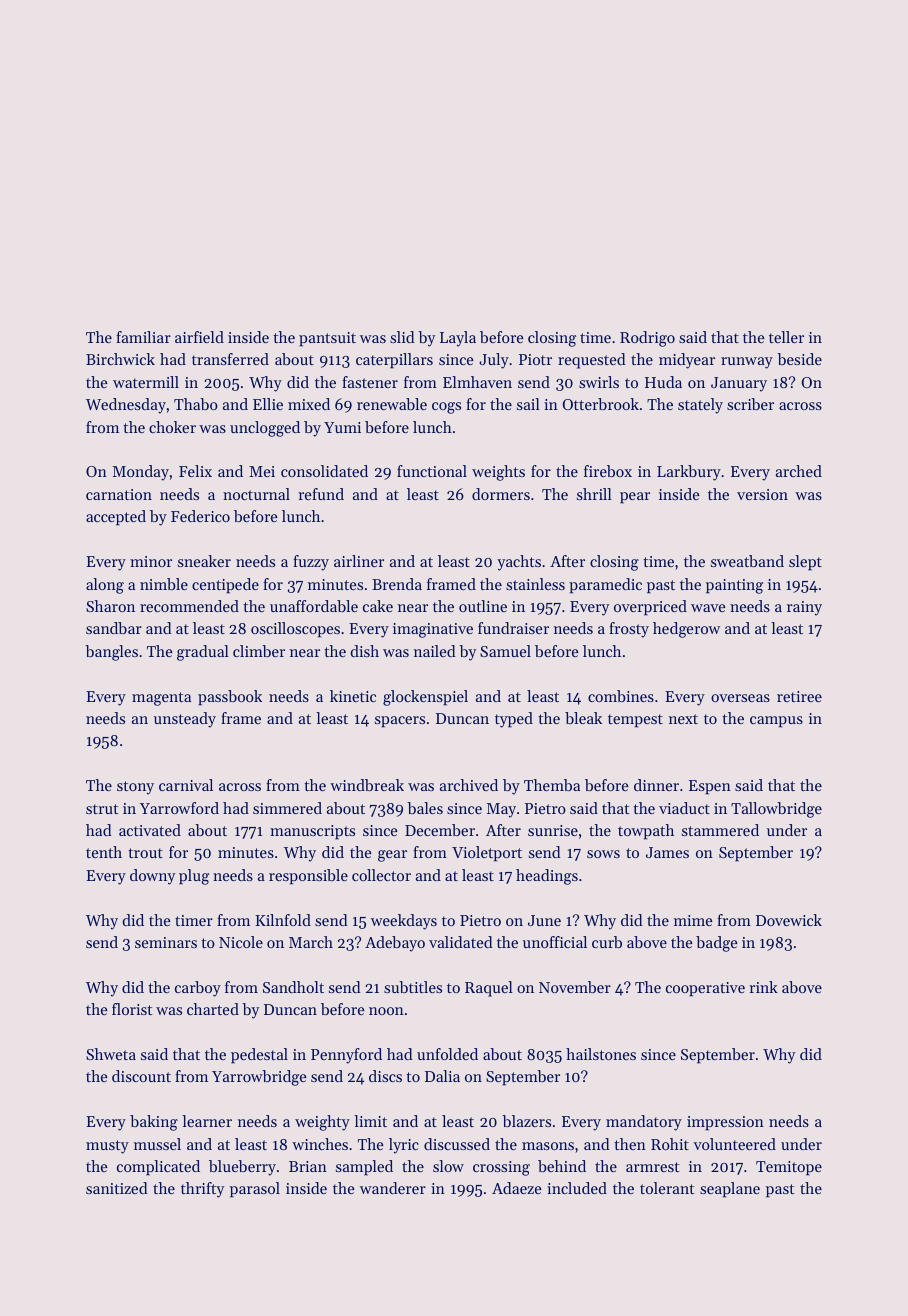  I want to click on sanitized, so click(117, 1188).
